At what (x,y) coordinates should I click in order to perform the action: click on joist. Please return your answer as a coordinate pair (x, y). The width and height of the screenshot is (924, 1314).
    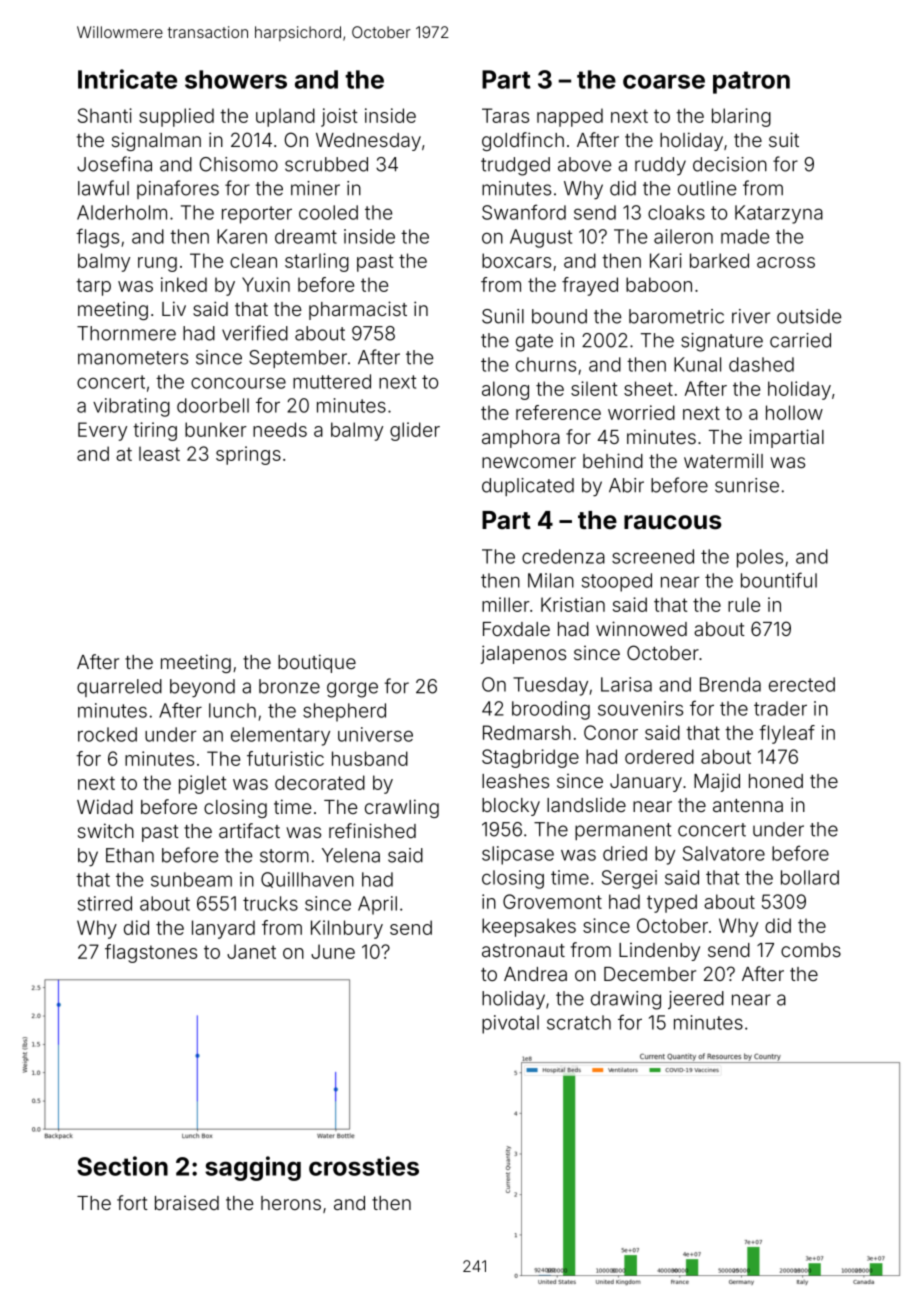
    Looking at the image, I should click on (339, 117).
